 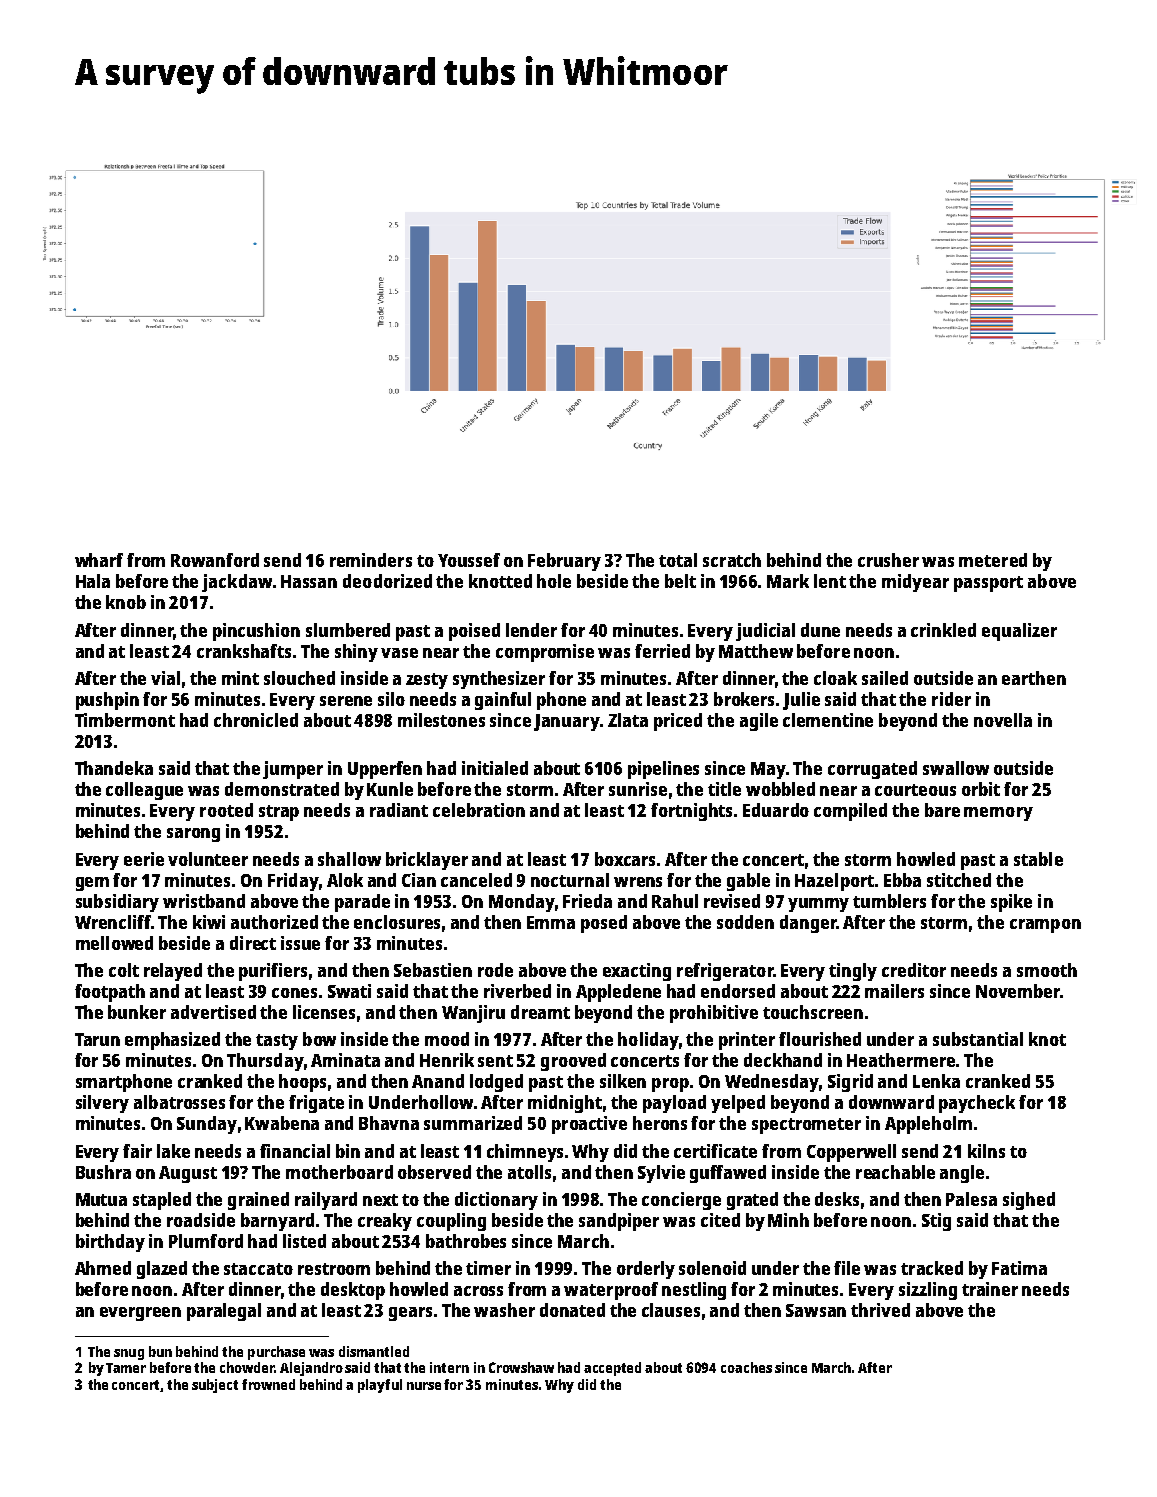 I want to click on kilns, so click(x=986, y=1151).
